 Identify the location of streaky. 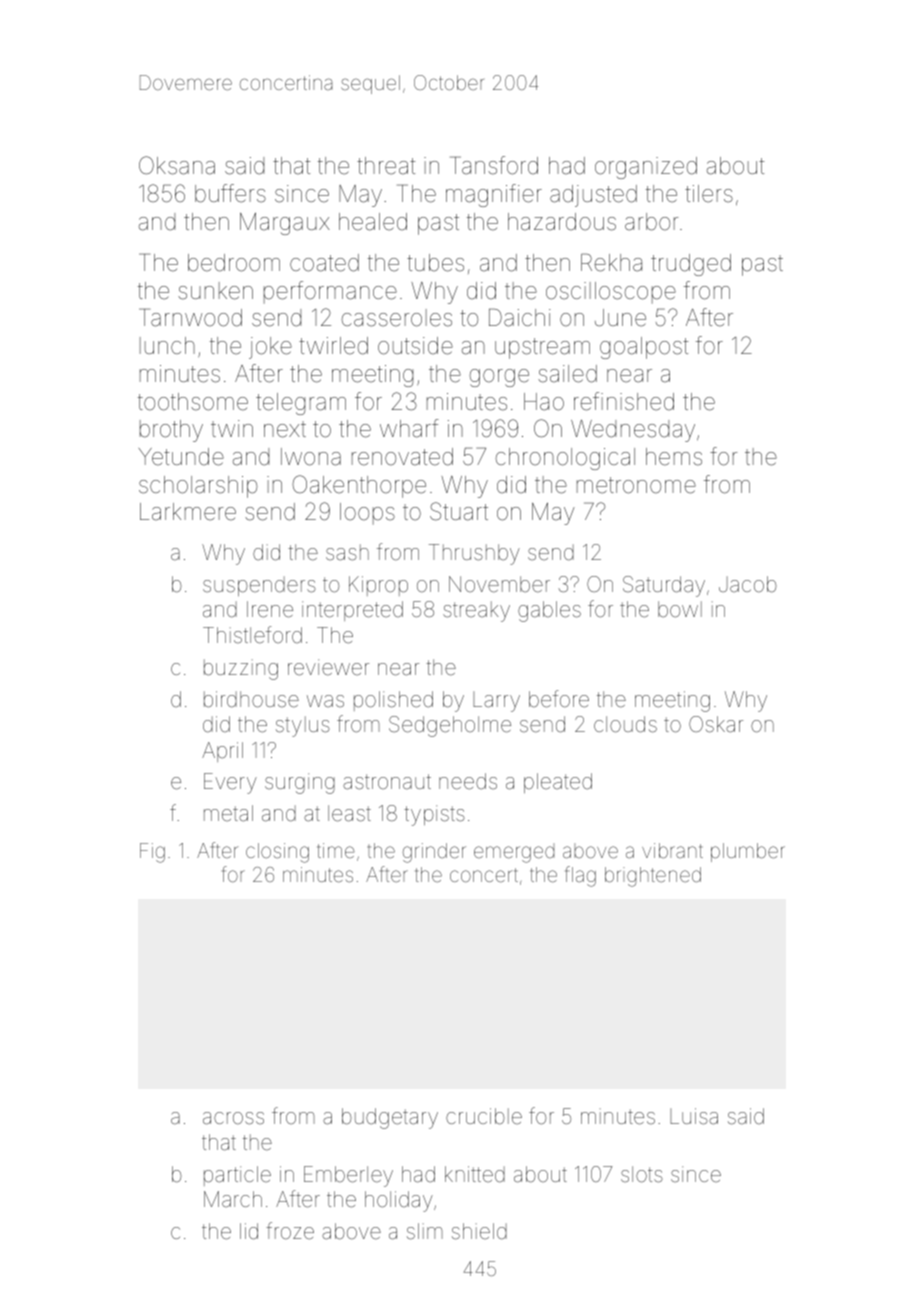
(476, 611).
